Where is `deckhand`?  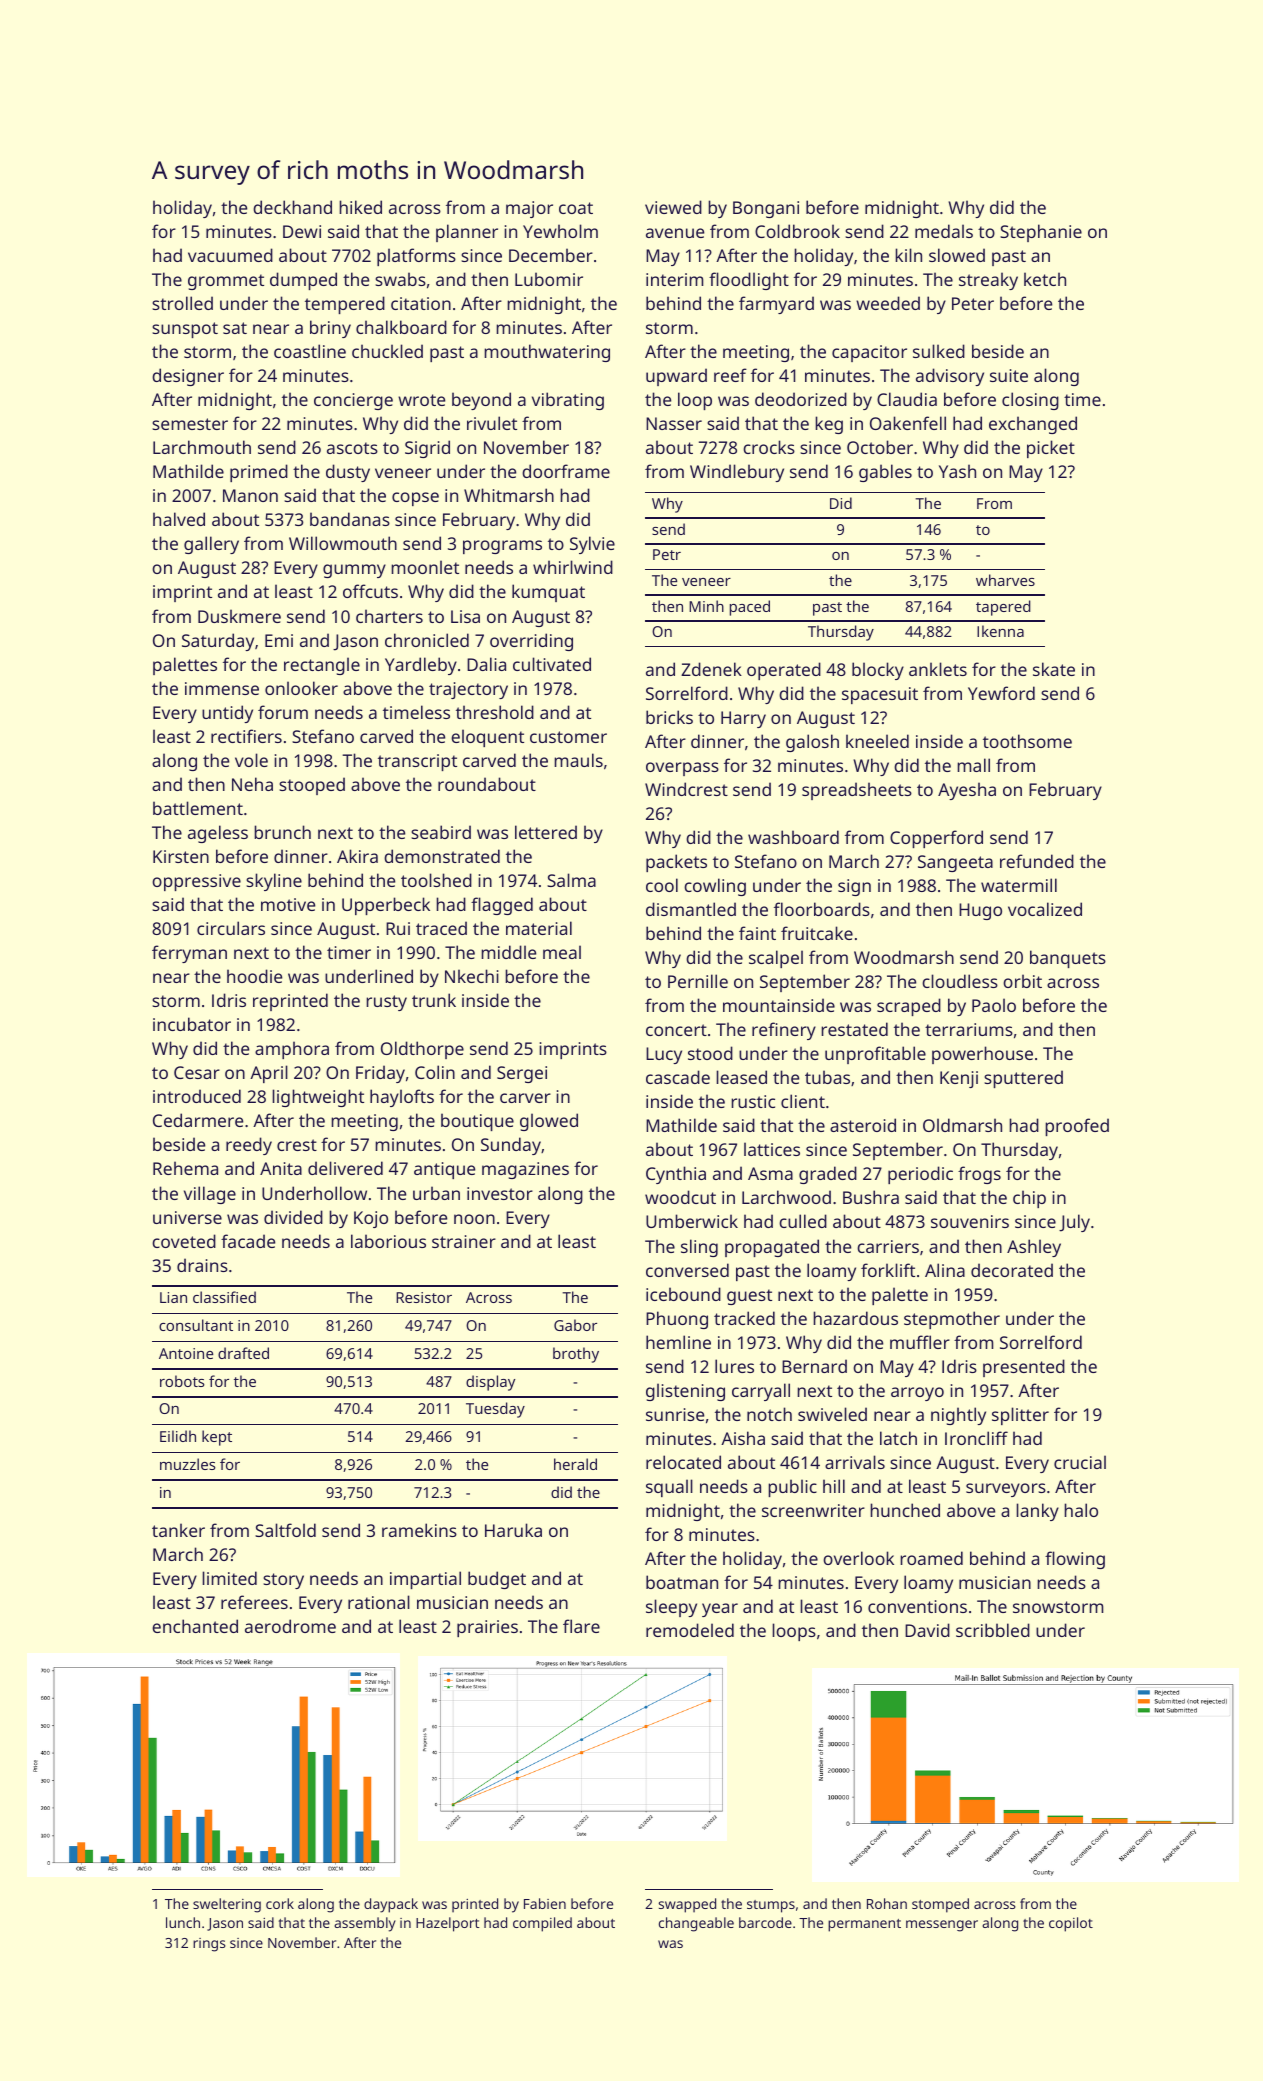 deckhand is located at coordinates (292, 207).
